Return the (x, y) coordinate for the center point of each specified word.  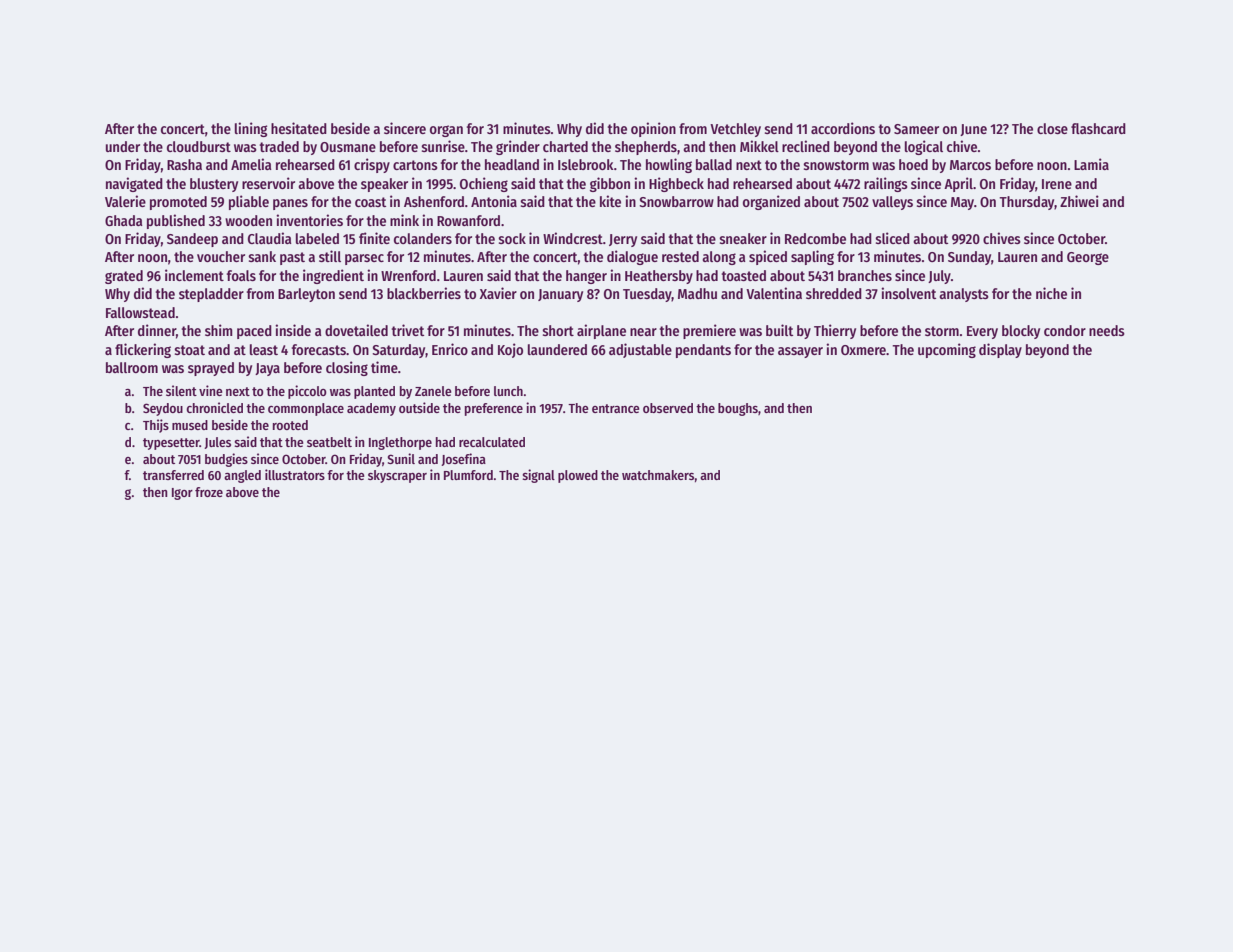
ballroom (132, 367)
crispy (372, 165)
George (1088, 258)
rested (680, 256)
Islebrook (586, 164)
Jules (217, 443)
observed (668, 408)
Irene (1057, 184)
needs (1107, 330)
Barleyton (306, 295)
